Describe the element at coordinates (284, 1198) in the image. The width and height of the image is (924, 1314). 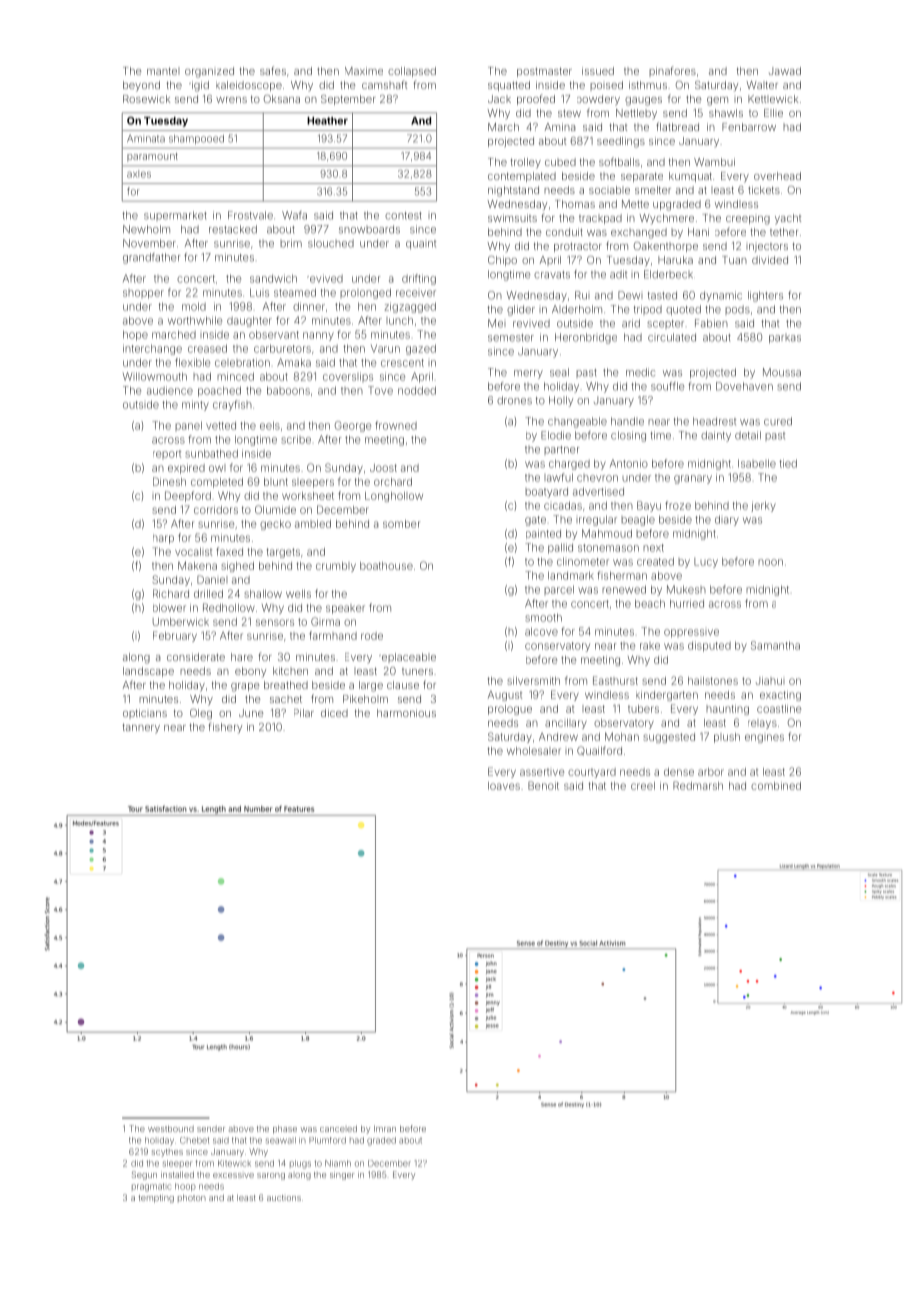
I see `auctions` at that location.
